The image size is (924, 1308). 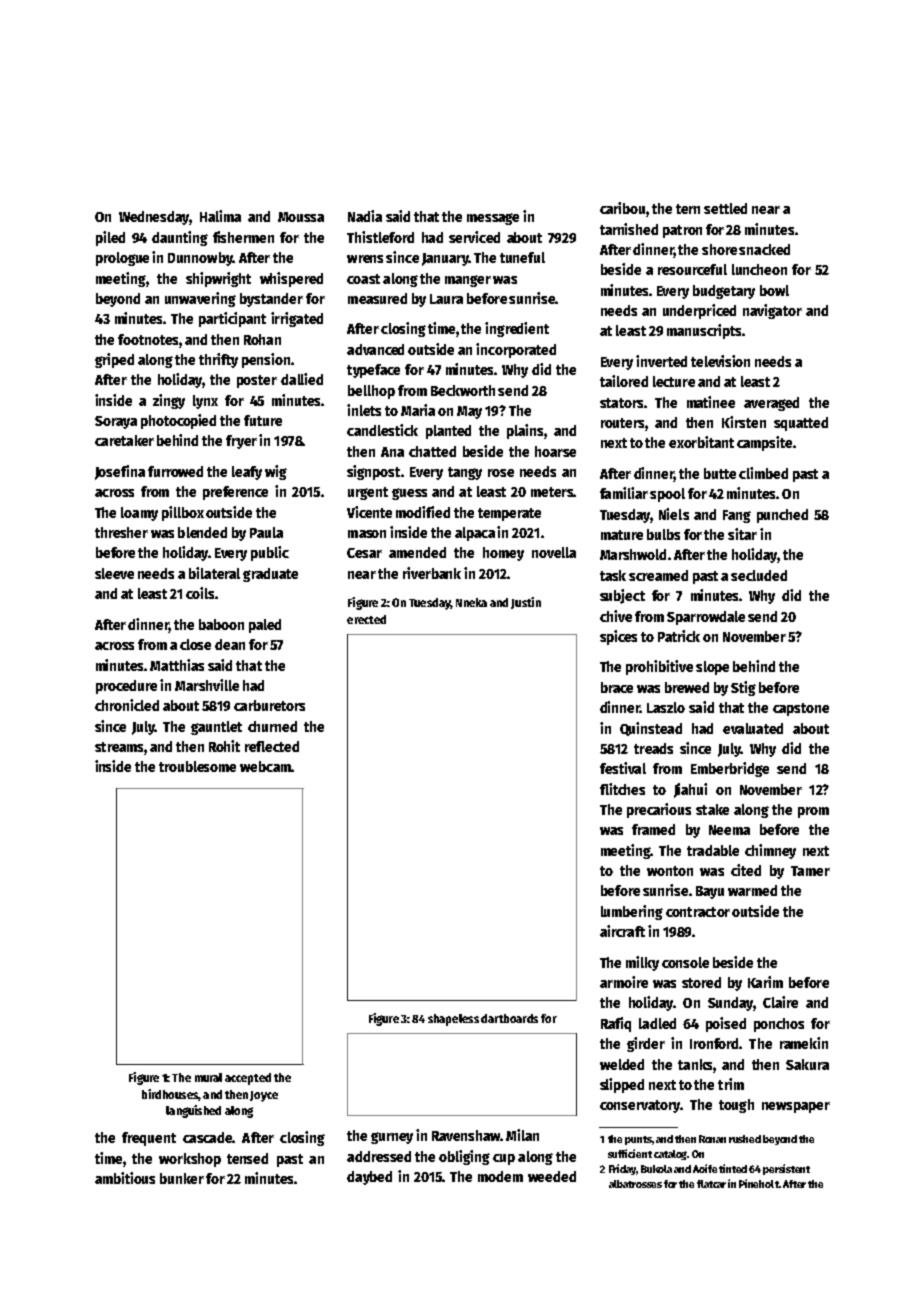 I want to click on incorporated, so click(x=516, y=350).
